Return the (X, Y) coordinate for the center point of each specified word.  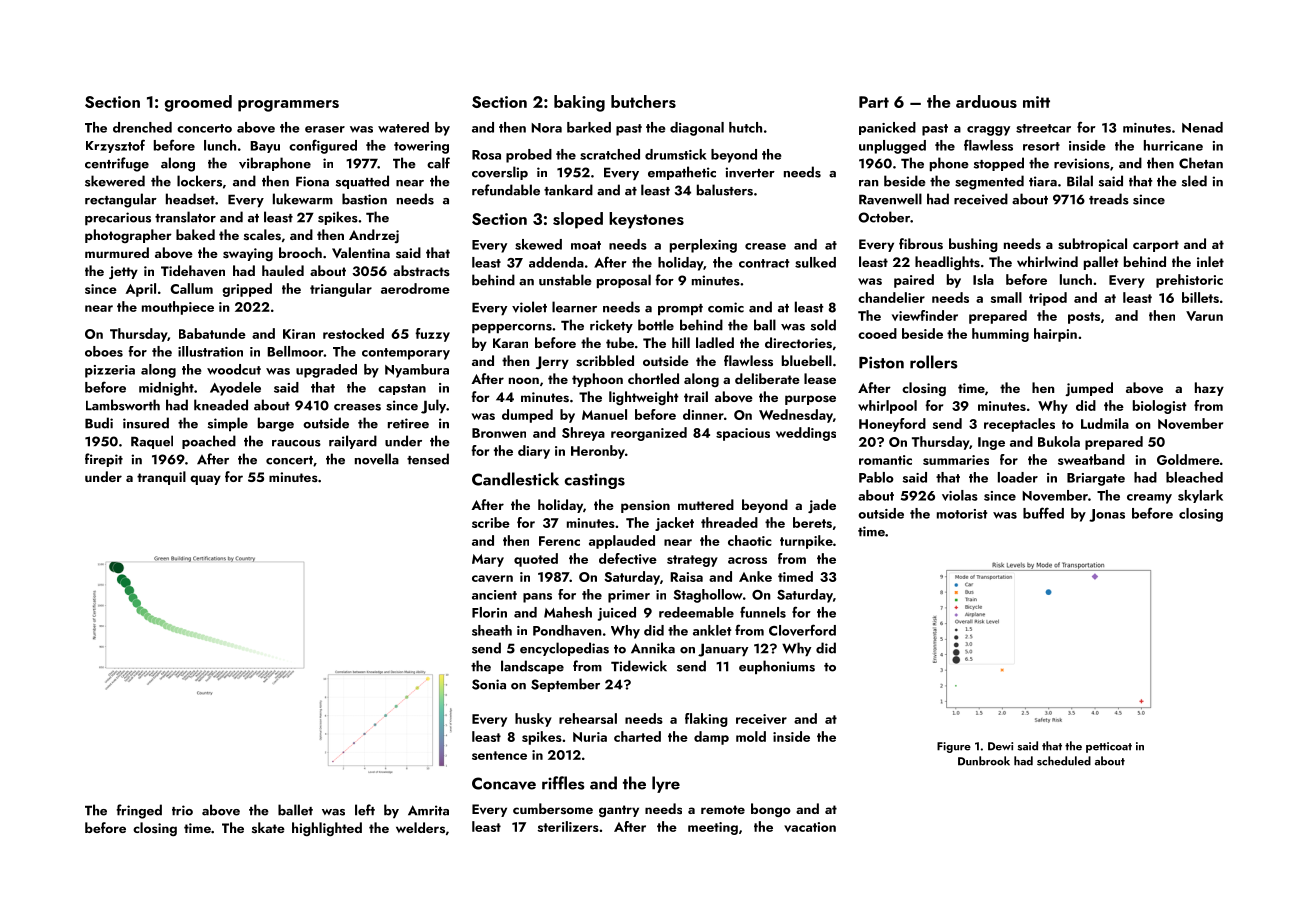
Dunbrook (984, 761)
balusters (725, 190)
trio (182, 810)
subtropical (1092, 245)
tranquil (161, 478)
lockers (199, 181)
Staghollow (708, 596)
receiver (761, 719)
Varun (1204, 316)
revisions (1082, 163)
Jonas (1107, 515)
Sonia (489, 684)
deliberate (767, 378)
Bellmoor (295, 351)
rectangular (121, 200)
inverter (750, 172)
